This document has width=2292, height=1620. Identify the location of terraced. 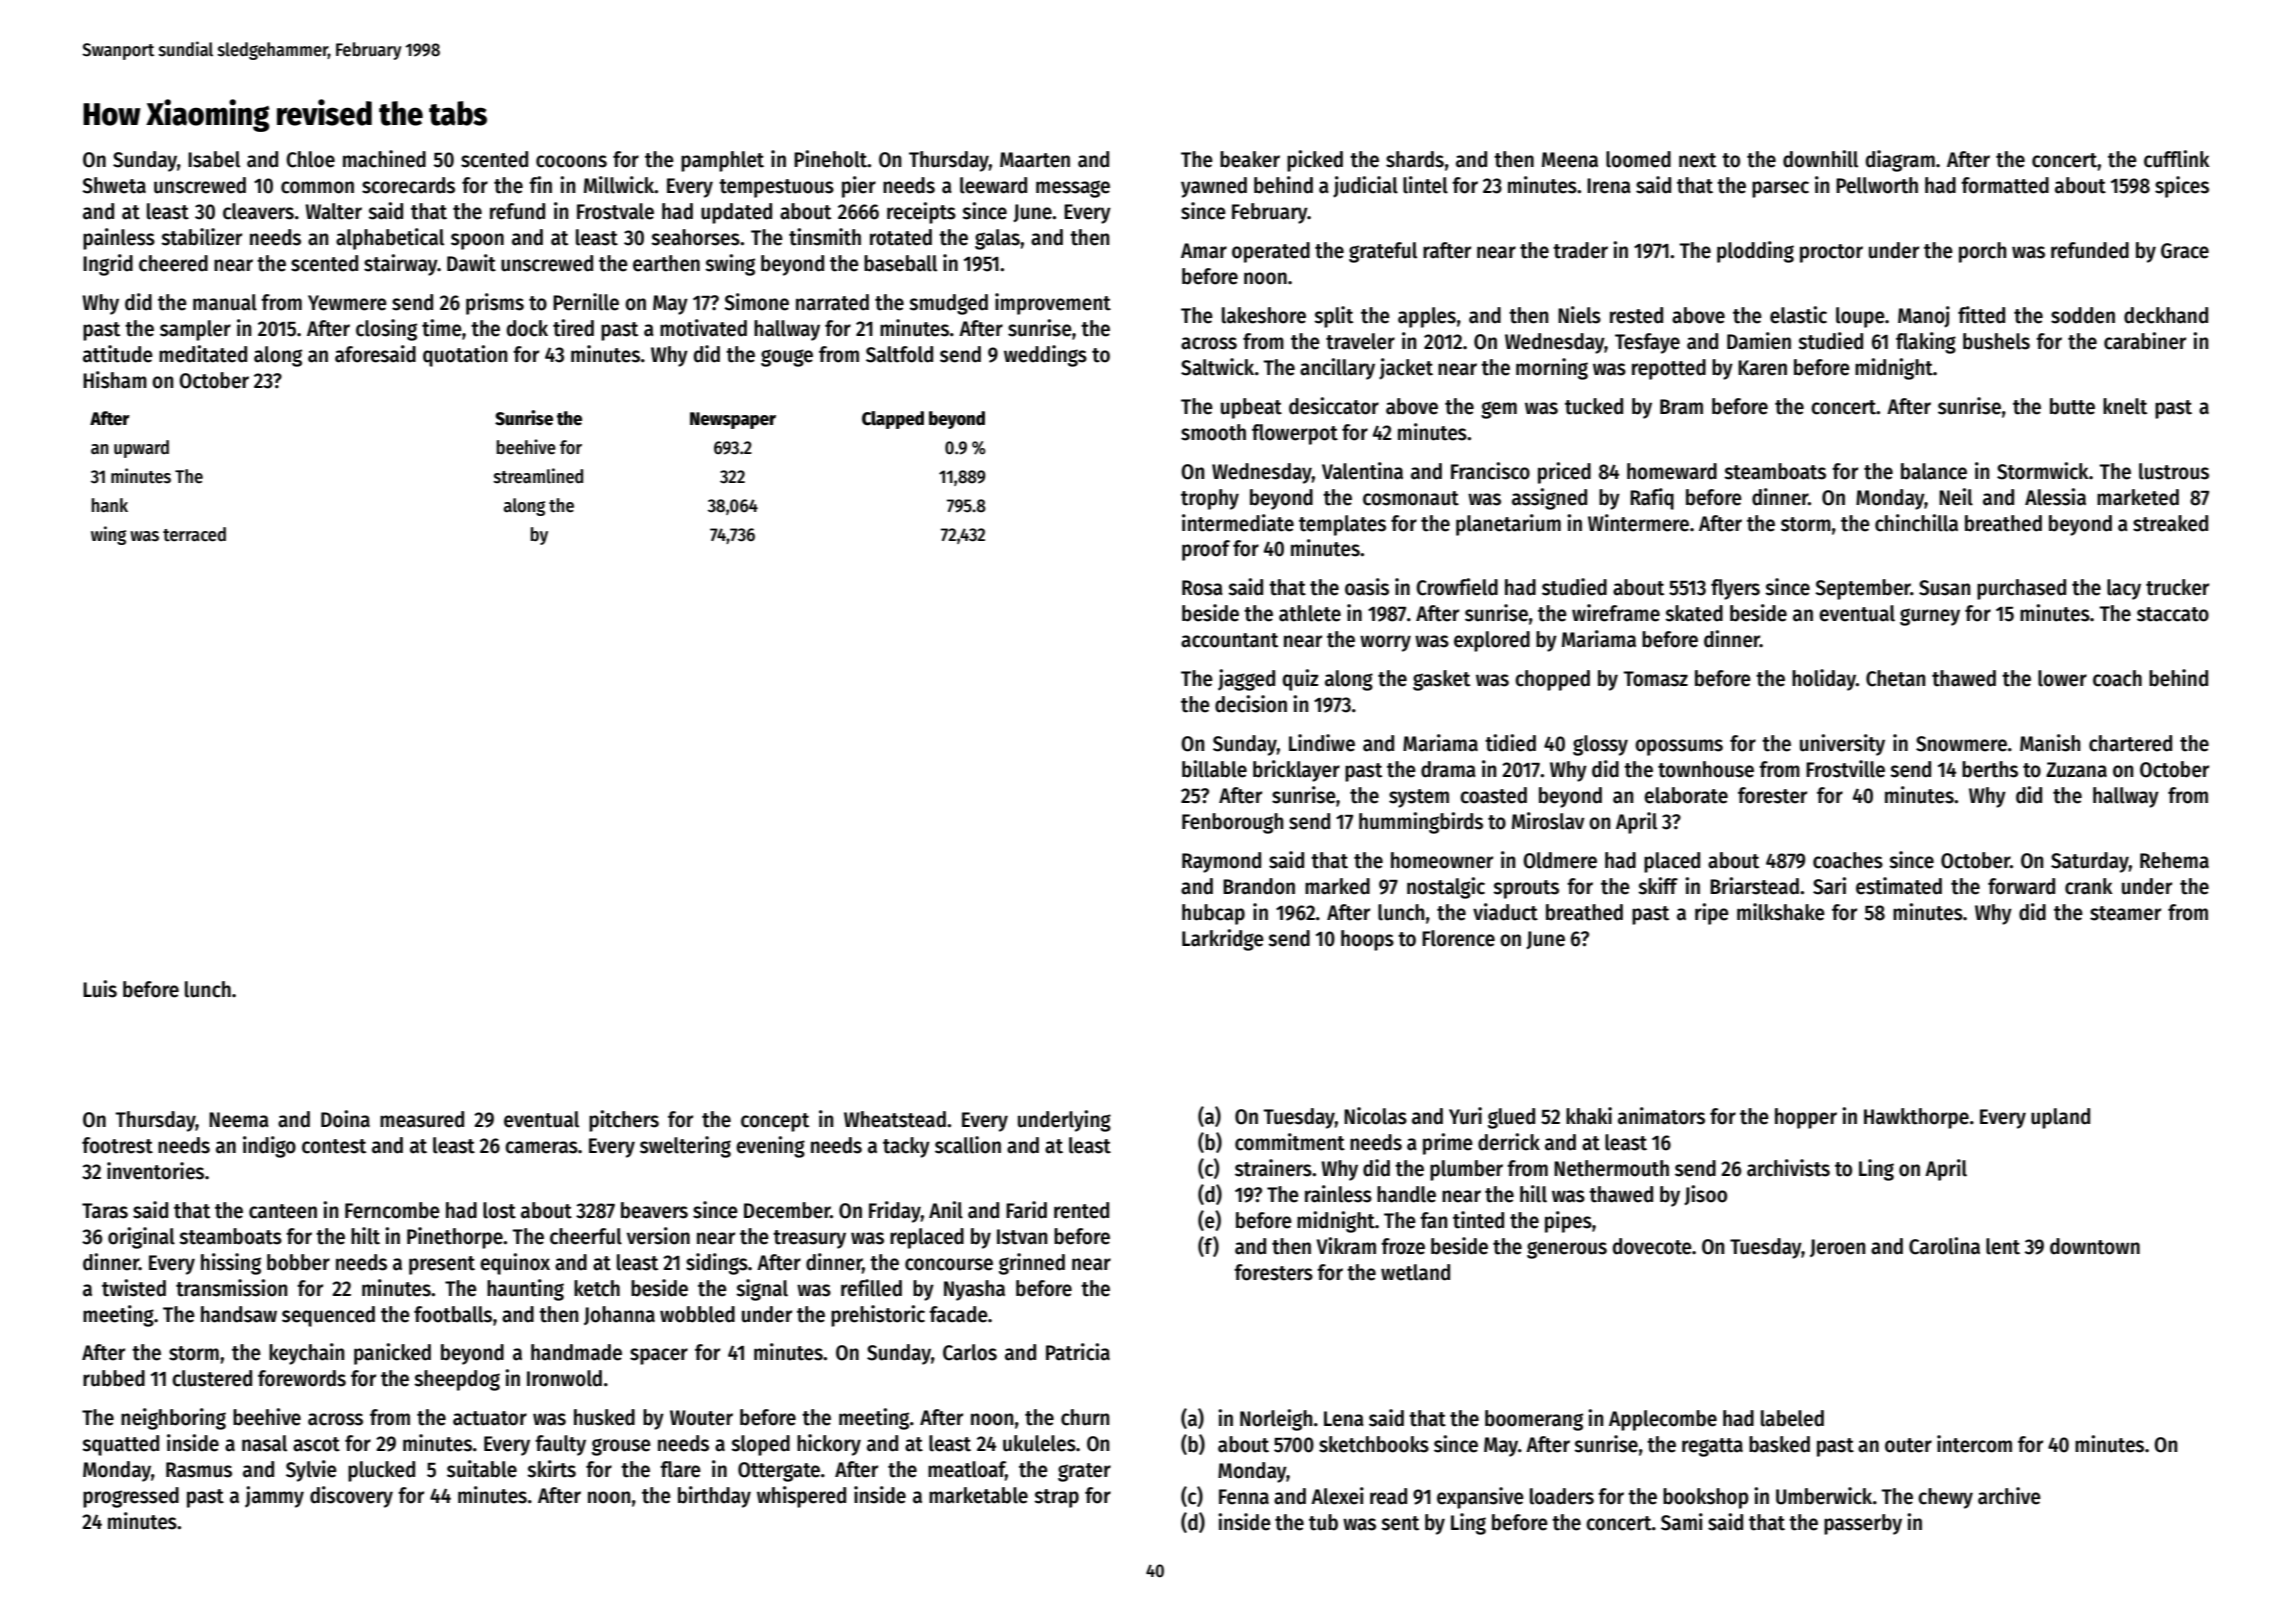
(194, 534).
